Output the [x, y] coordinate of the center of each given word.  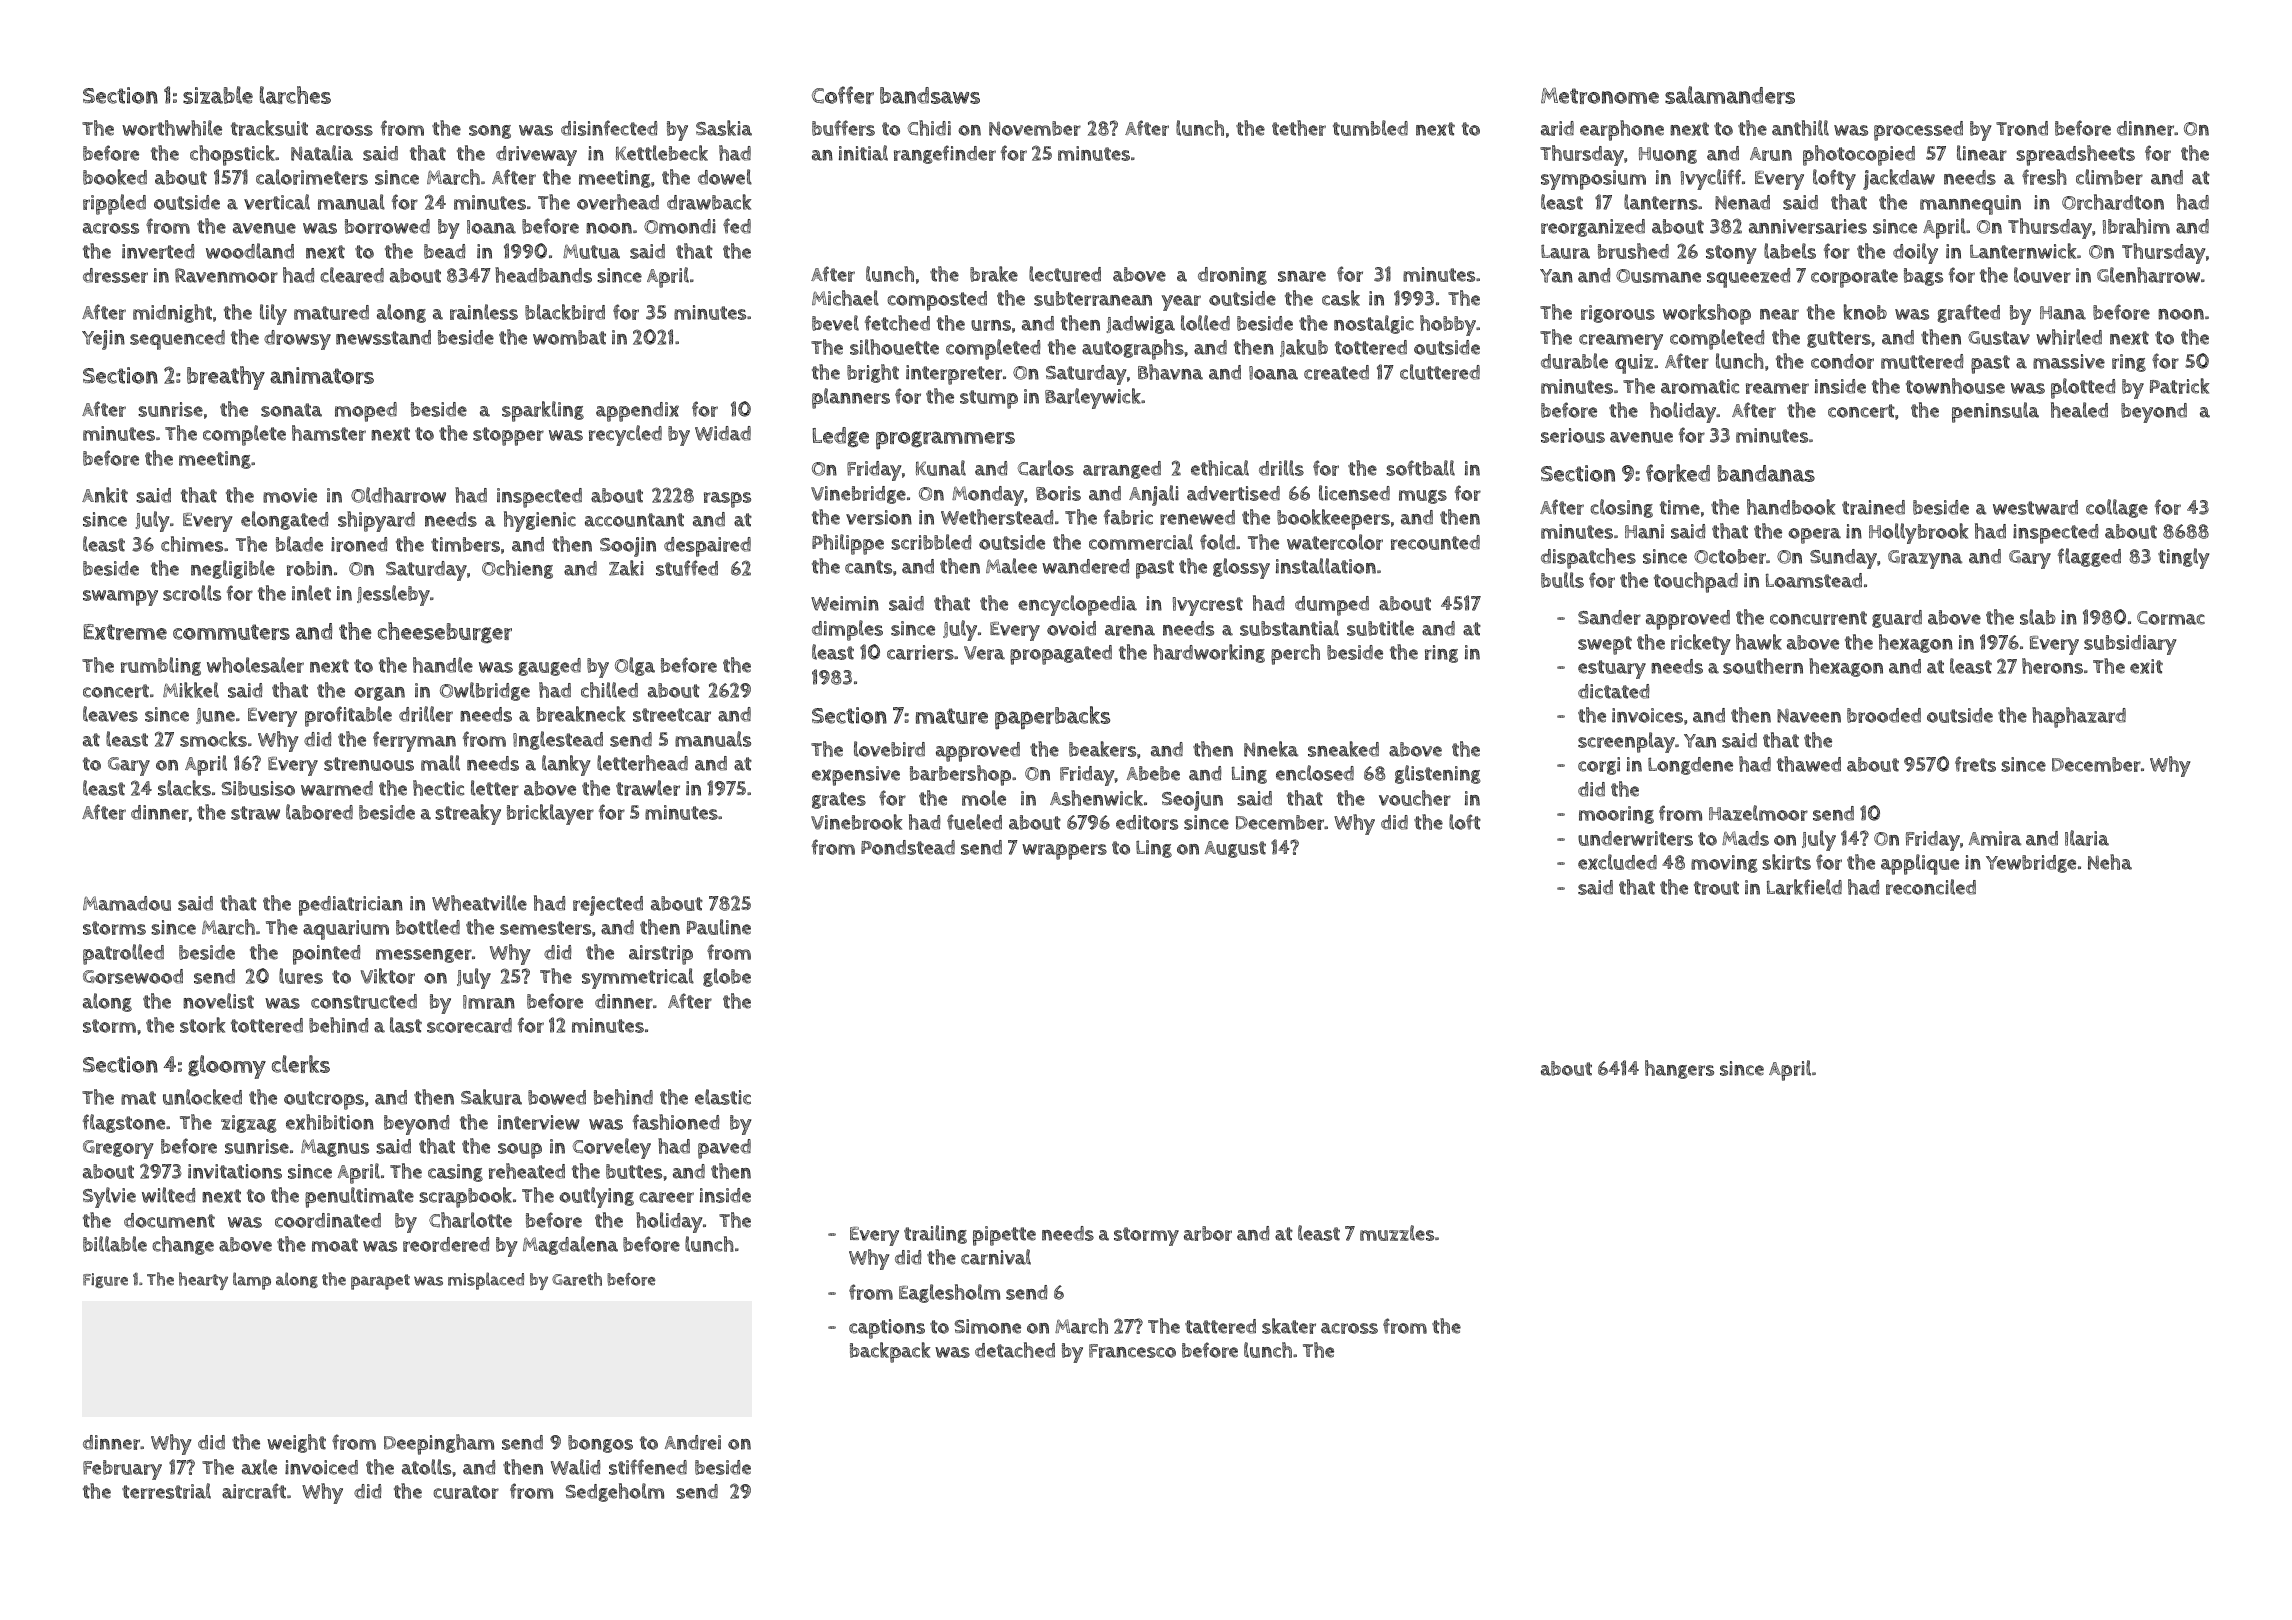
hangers [1679, 1069]
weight [296, 1443]
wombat [569, 337]
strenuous [369, 764]
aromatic [1700, 386]
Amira [1995, 838]
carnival [996, 1257]
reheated [527, 1171]
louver [2042, 275]
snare [1302, 276]
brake [994, 274]
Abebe [1153, 773]
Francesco [1132, 1351]
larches [295, 95]
